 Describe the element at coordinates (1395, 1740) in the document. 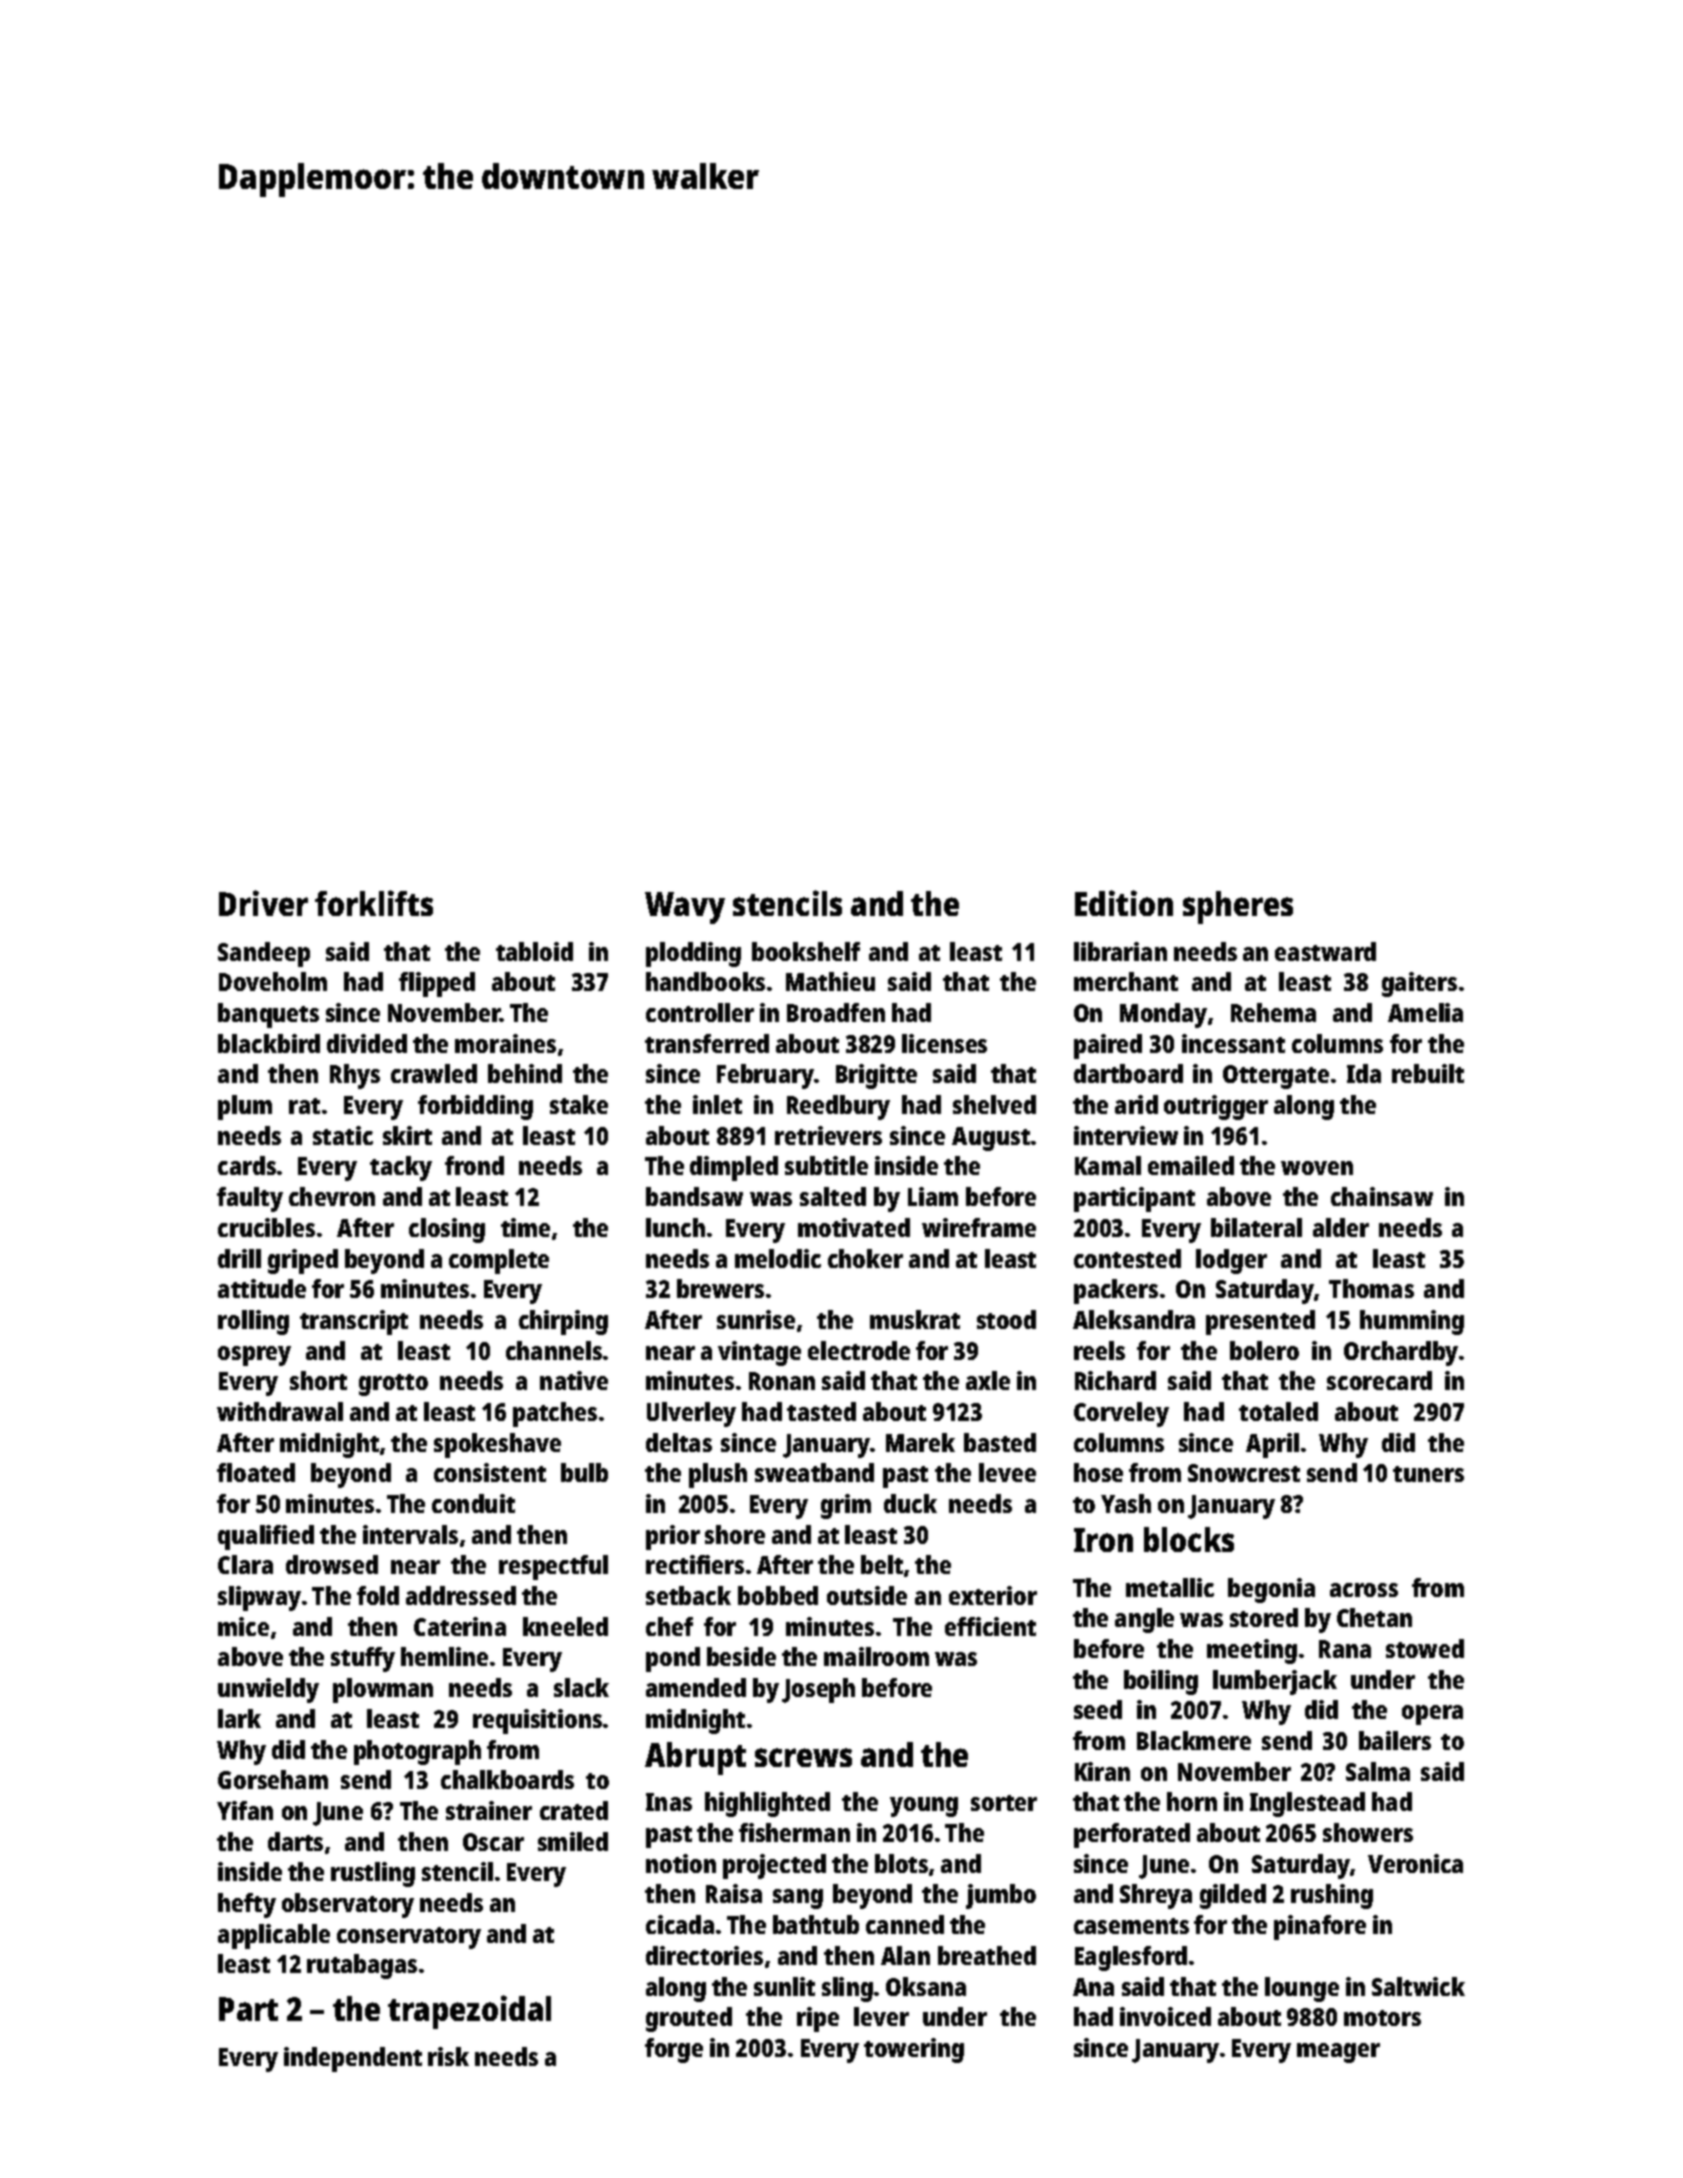

I see `bailers` at that location.
